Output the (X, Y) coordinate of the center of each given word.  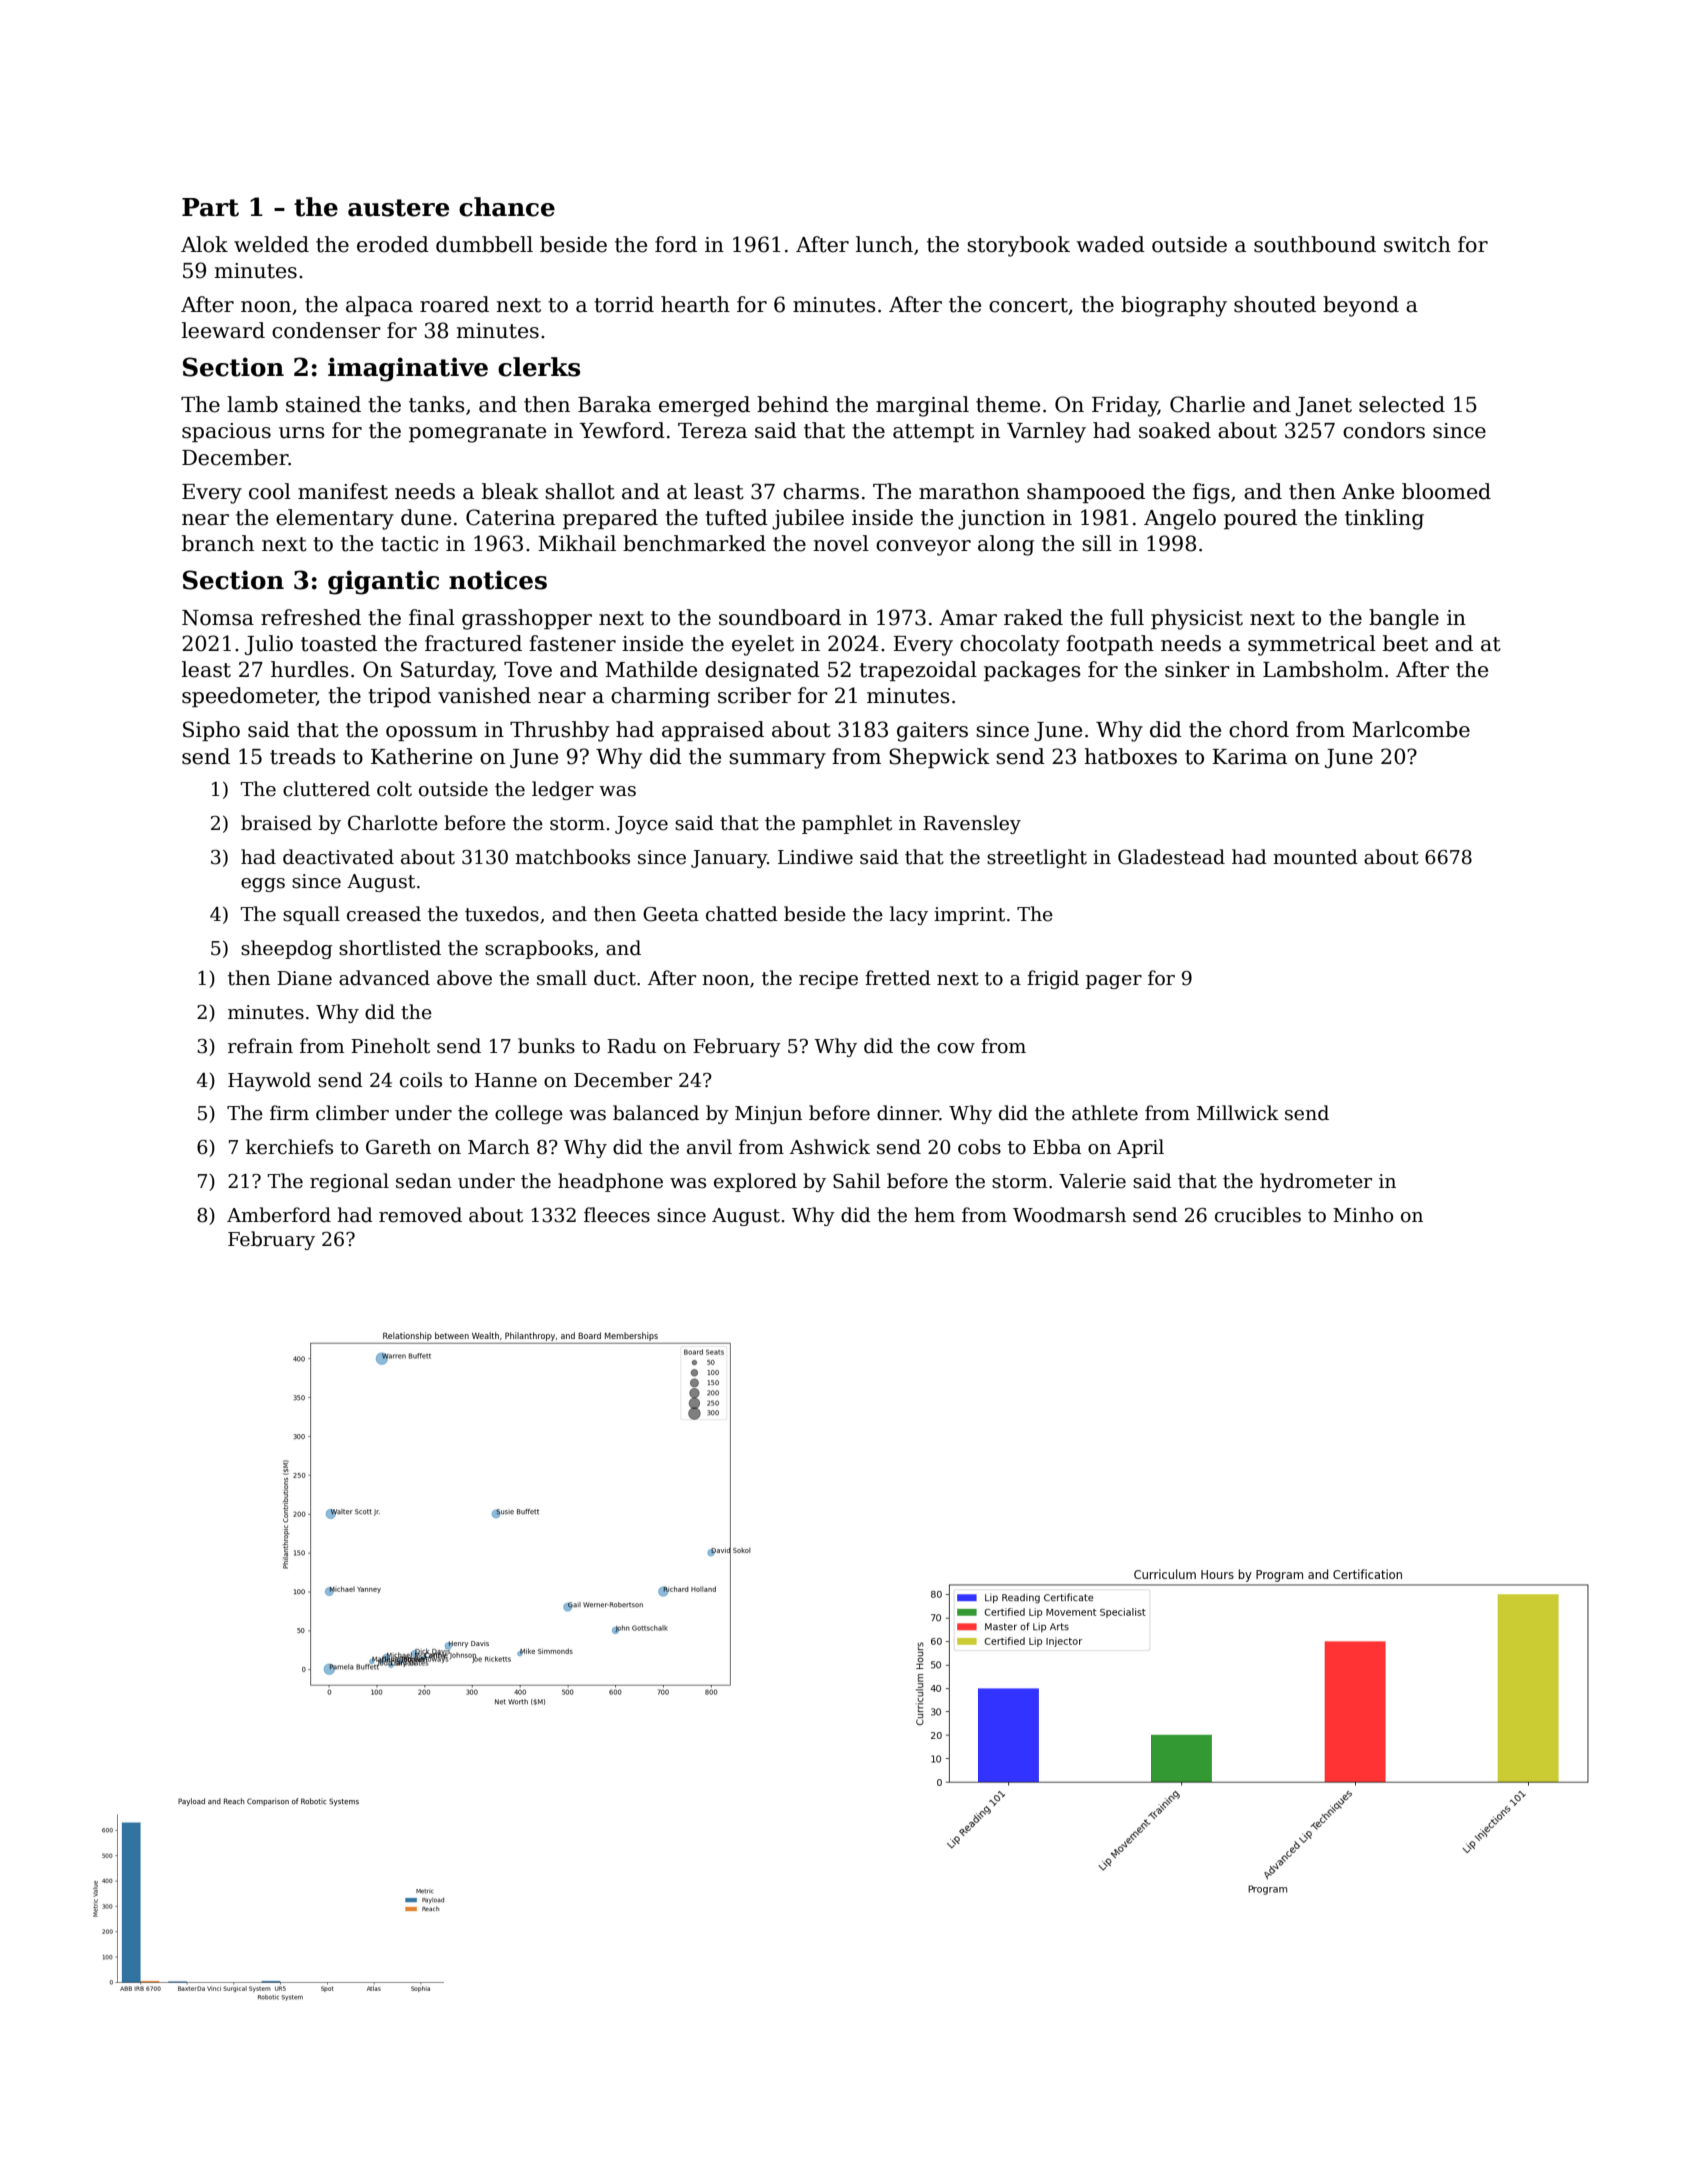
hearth (695, 304)
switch (1417, 244)
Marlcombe (1411, 729)
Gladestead (1171, 857)
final (432, 617)
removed (420, 1215)
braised (276, 823)
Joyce (641, 825)
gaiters (932, 732)
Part (210, 207)
